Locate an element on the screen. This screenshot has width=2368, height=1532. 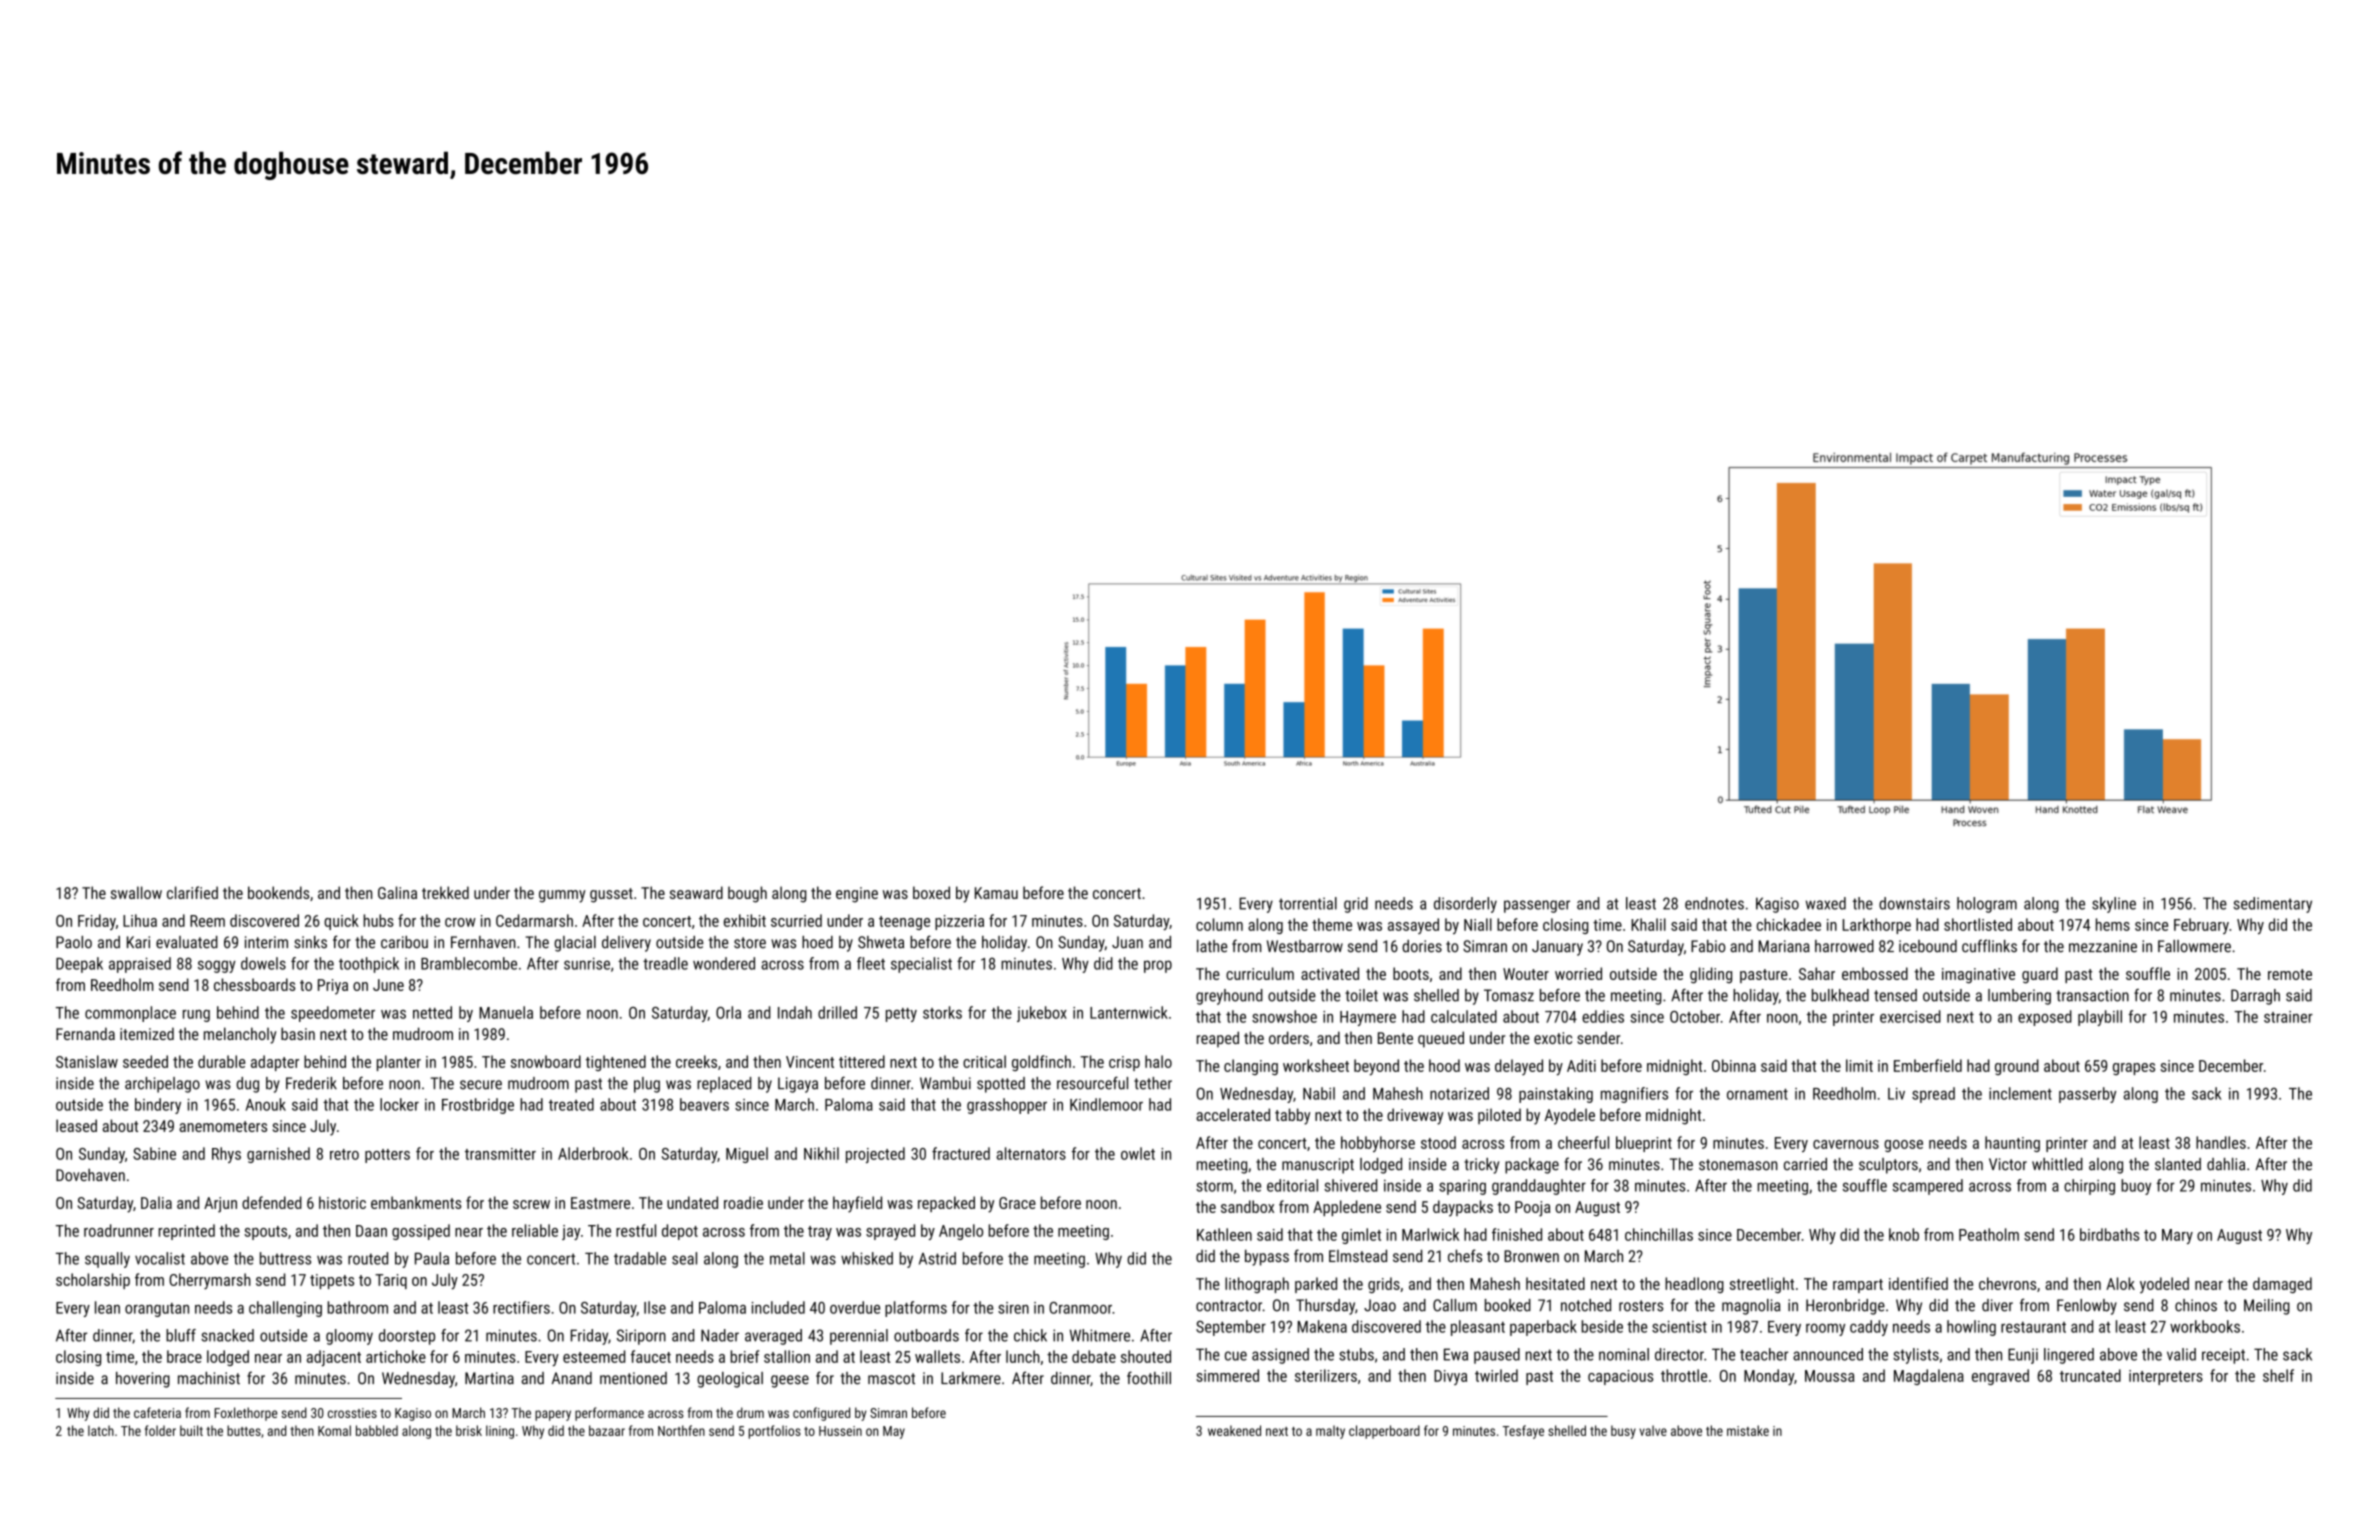
cafeteria is located at coordinates (157, 1412).
